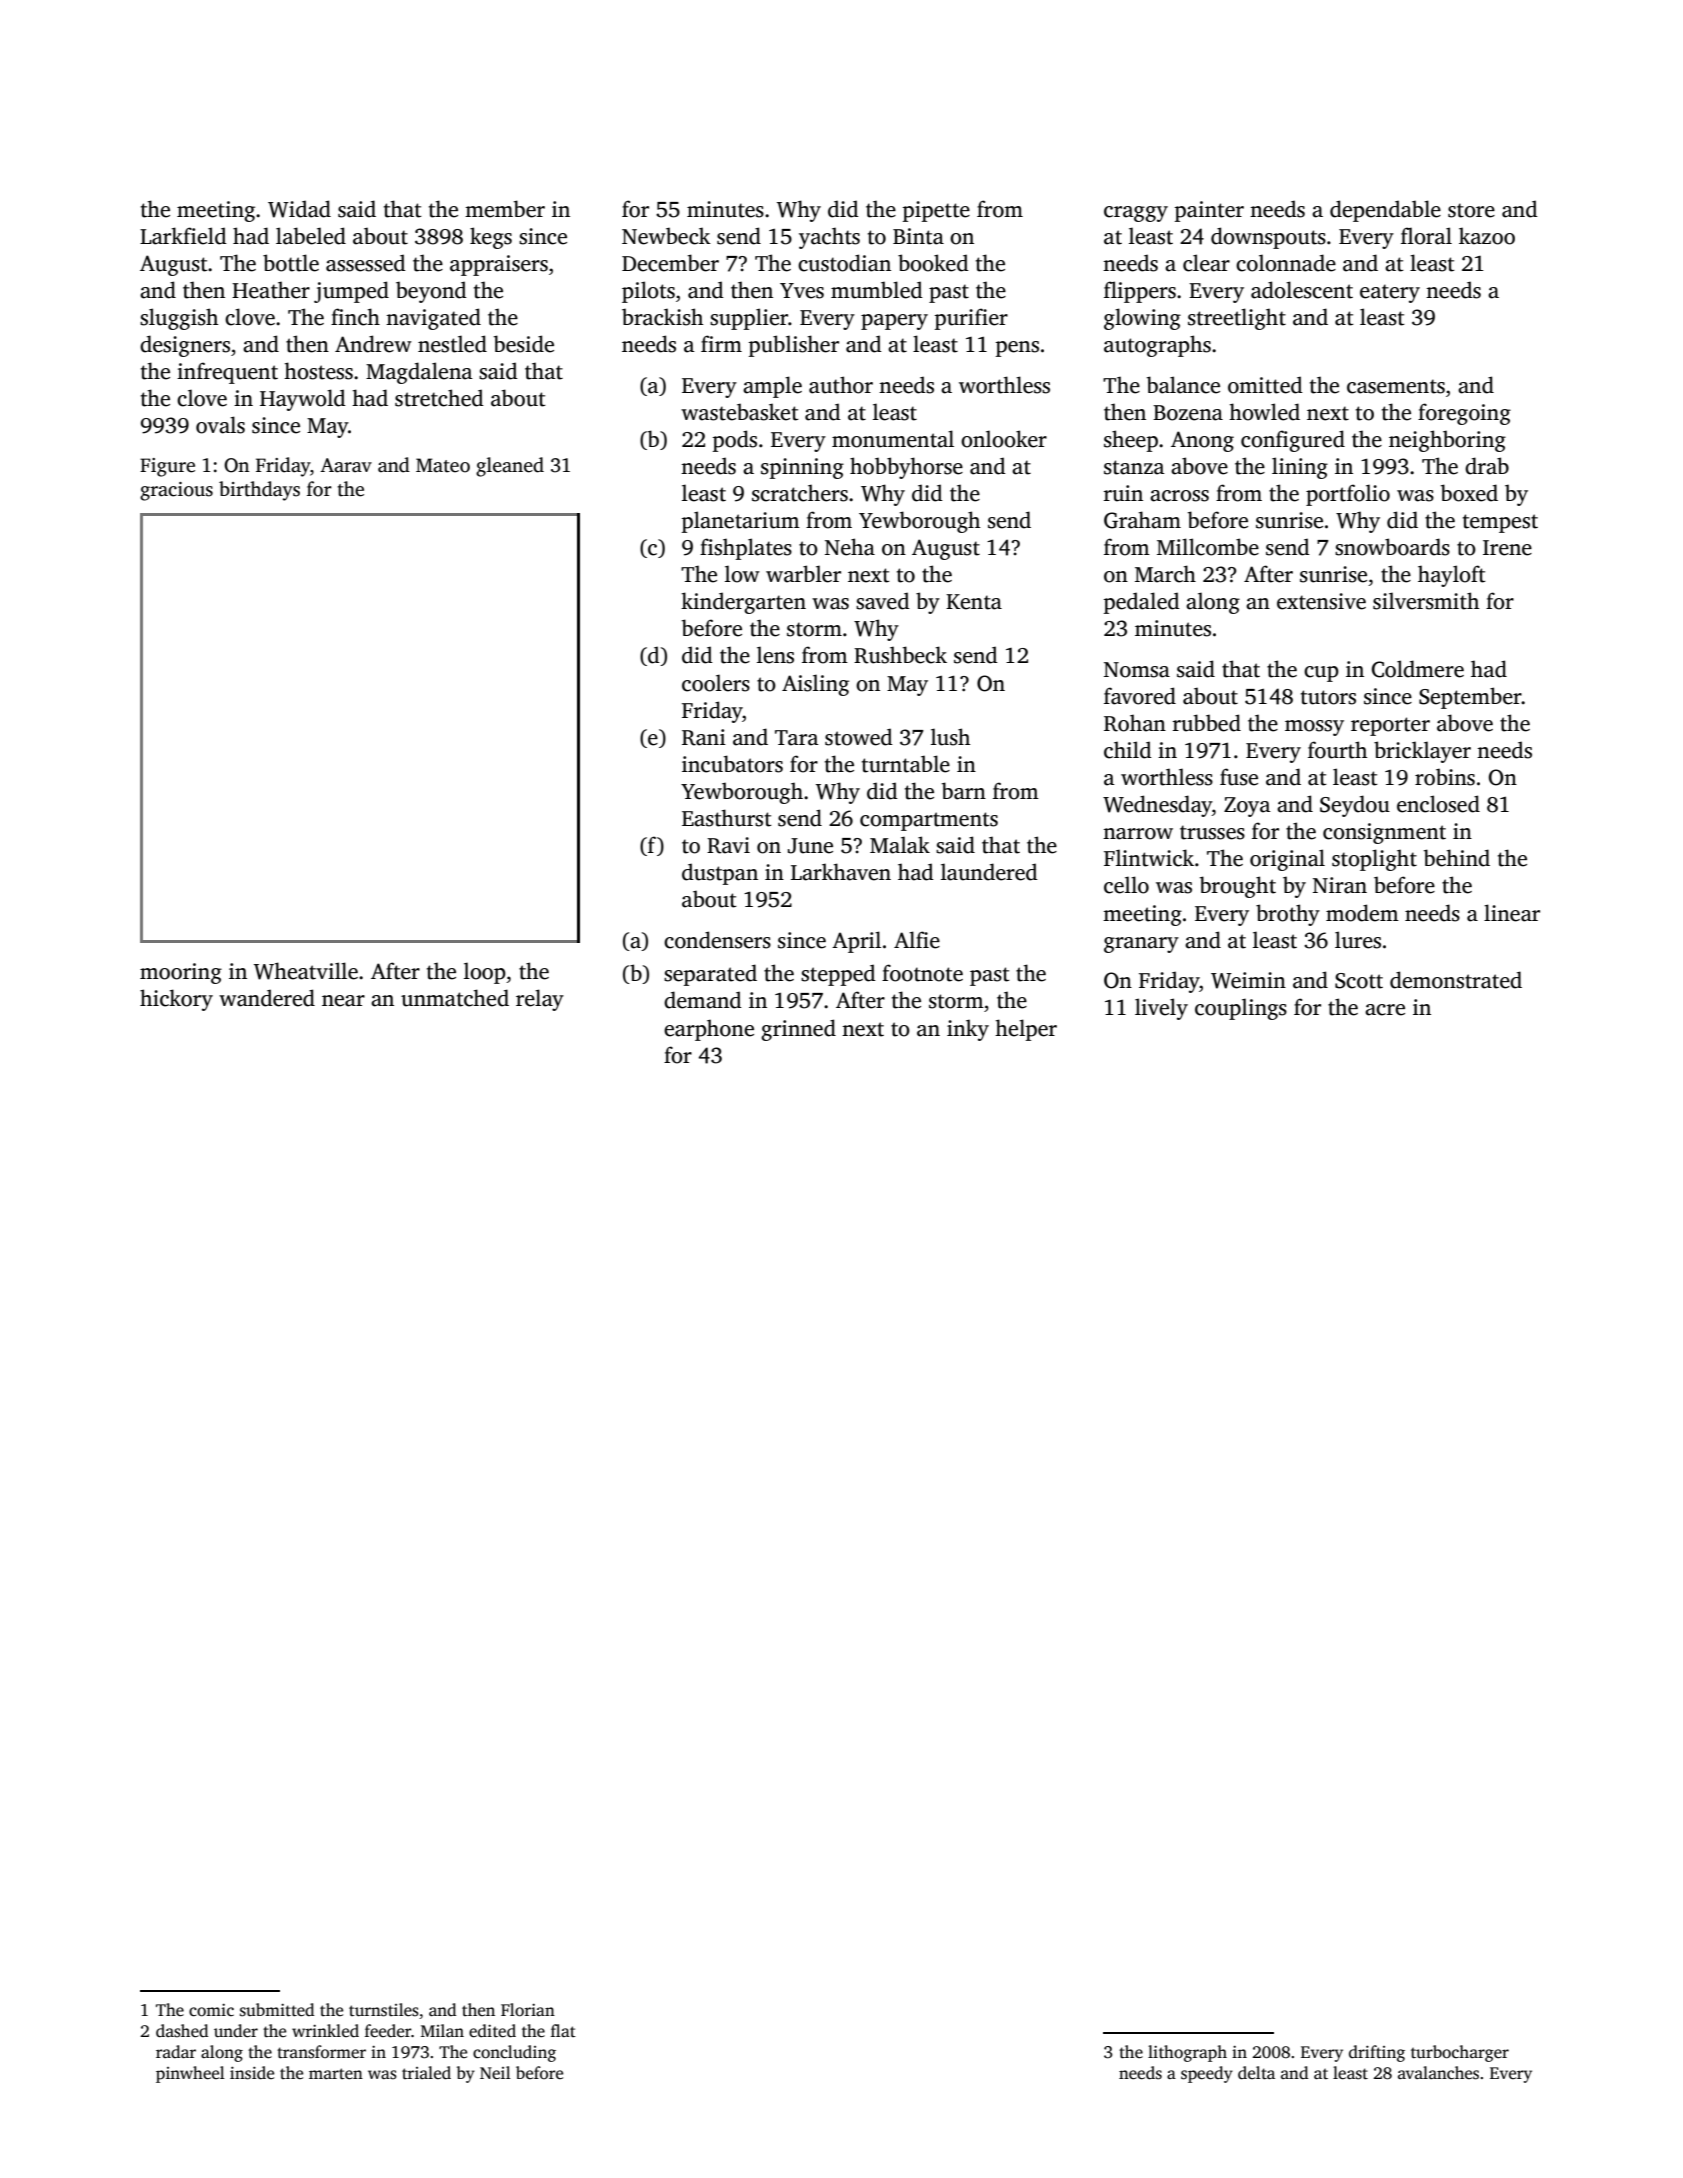  Describe the element at coordinates (1438, 804) in the page. I see `enclosed` at that location.
